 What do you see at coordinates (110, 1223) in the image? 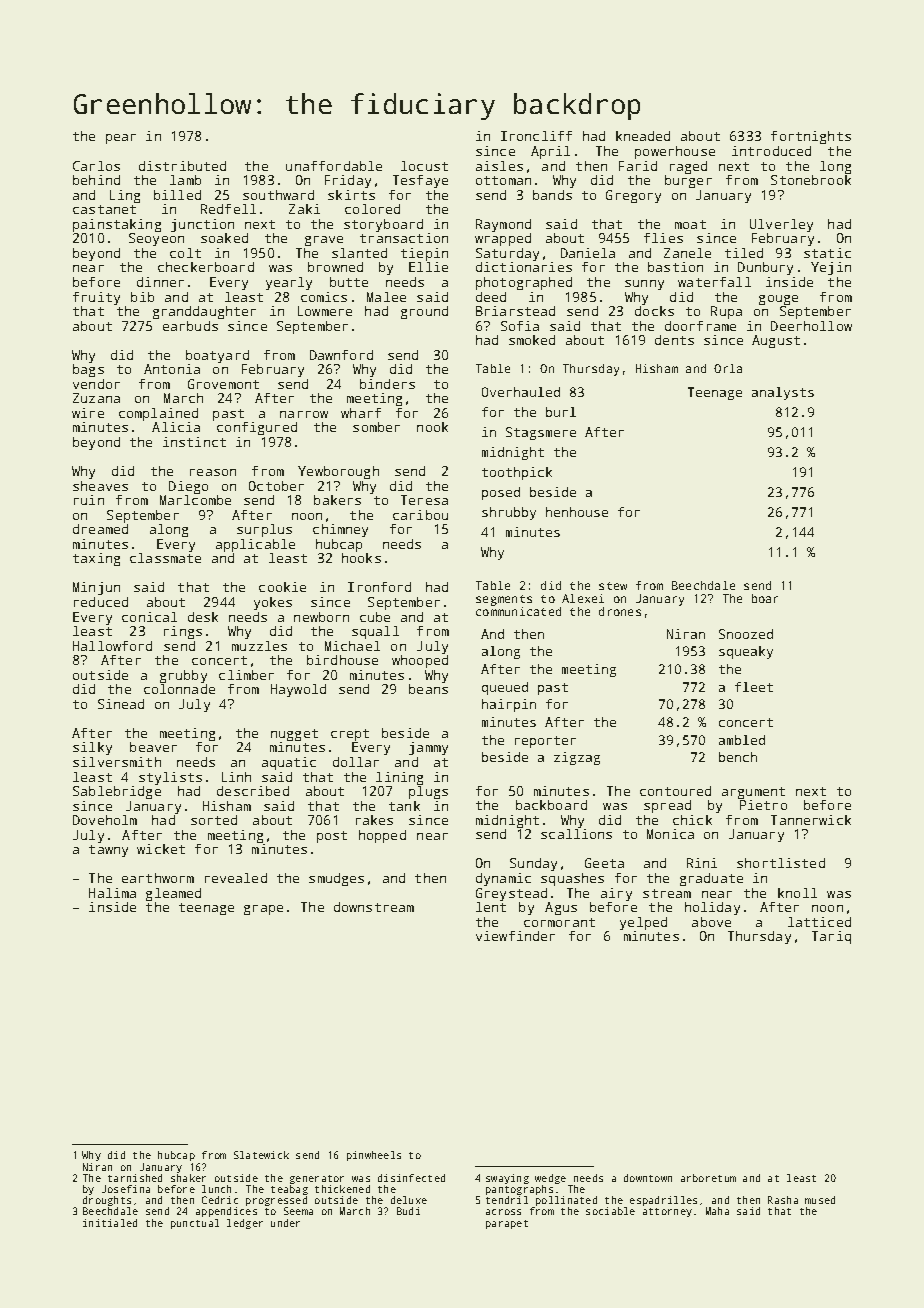
I see `initialed` at bounding box center [110, 1223].
